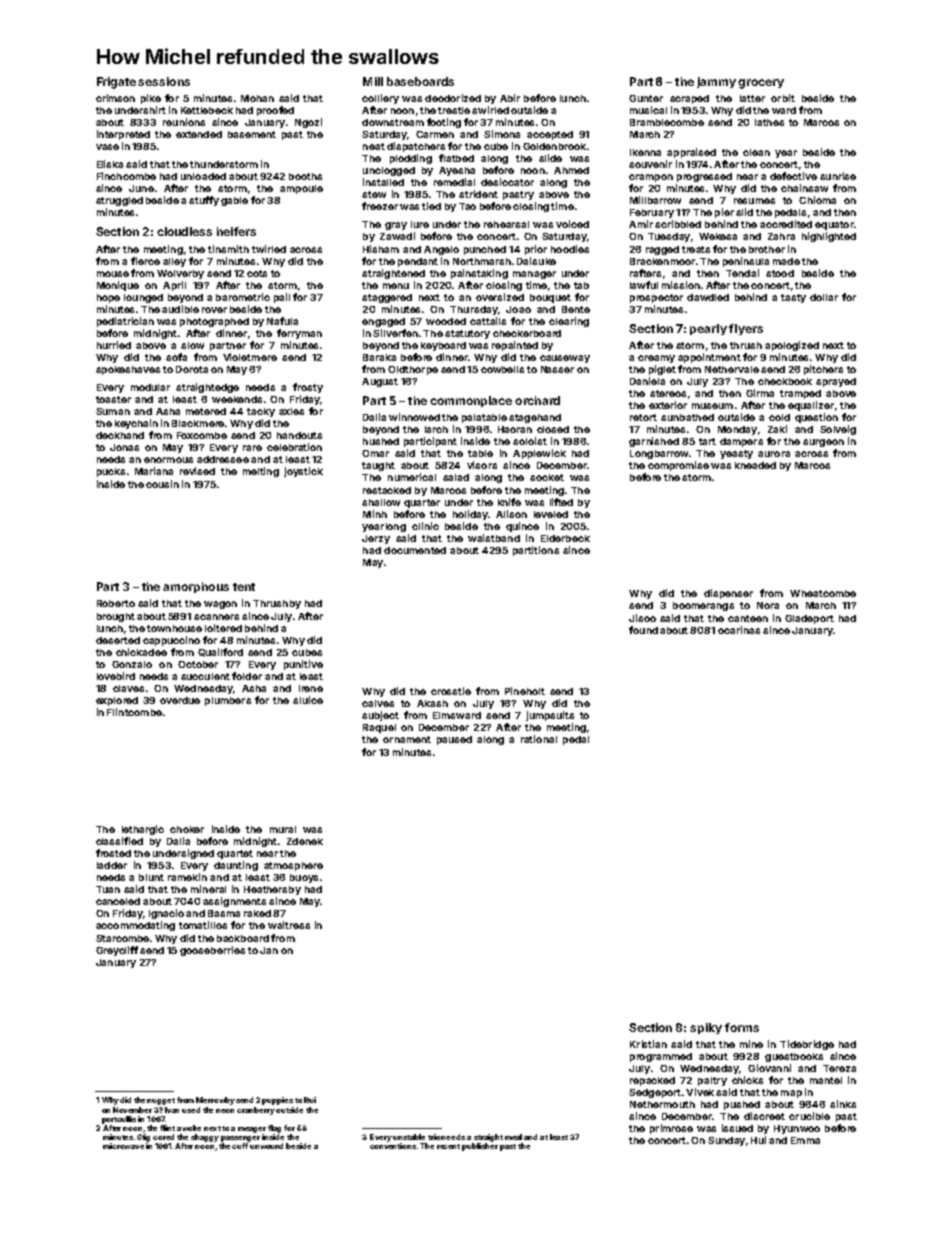  I want to click on documented, so click(415, 550).
